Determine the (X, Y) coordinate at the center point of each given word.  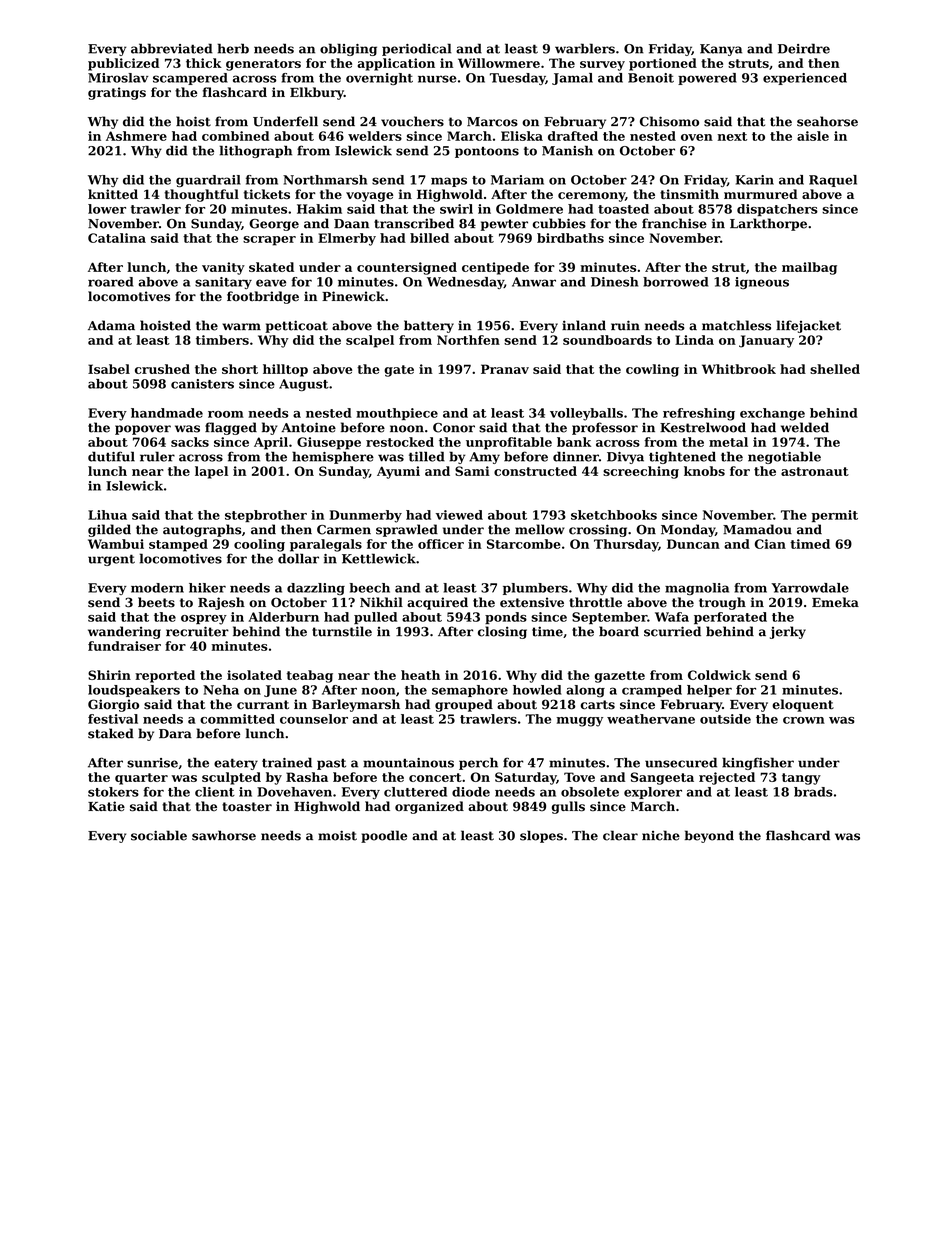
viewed (459, 515)
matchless (736, 325)
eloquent (803, 705)
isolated (254, 675)
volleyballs (586, 414)
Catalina (117, 238)
